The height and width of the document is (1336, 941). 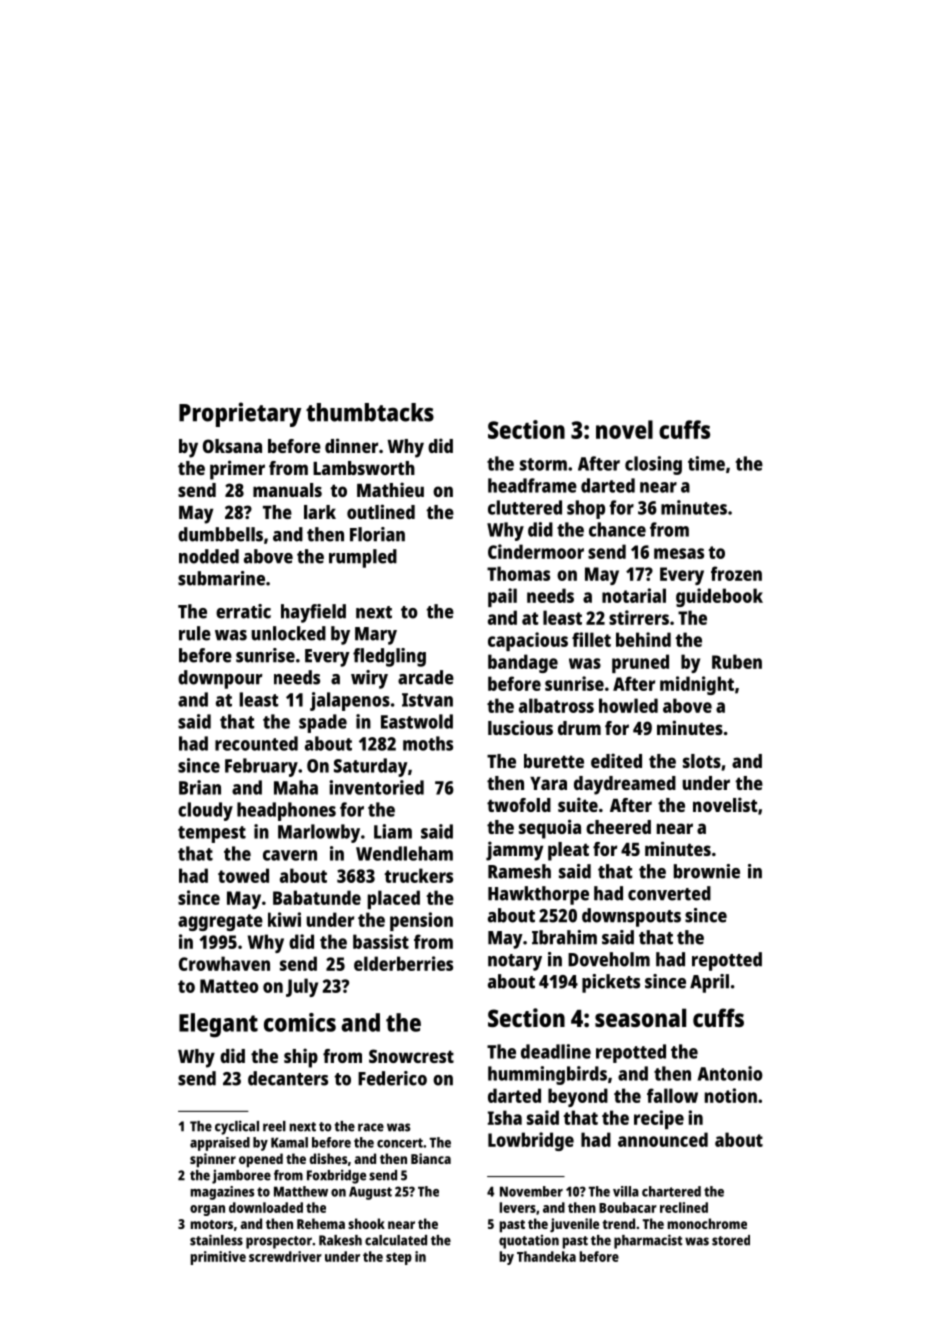 I want to click on Thomas, so click(x=518, y=573).
